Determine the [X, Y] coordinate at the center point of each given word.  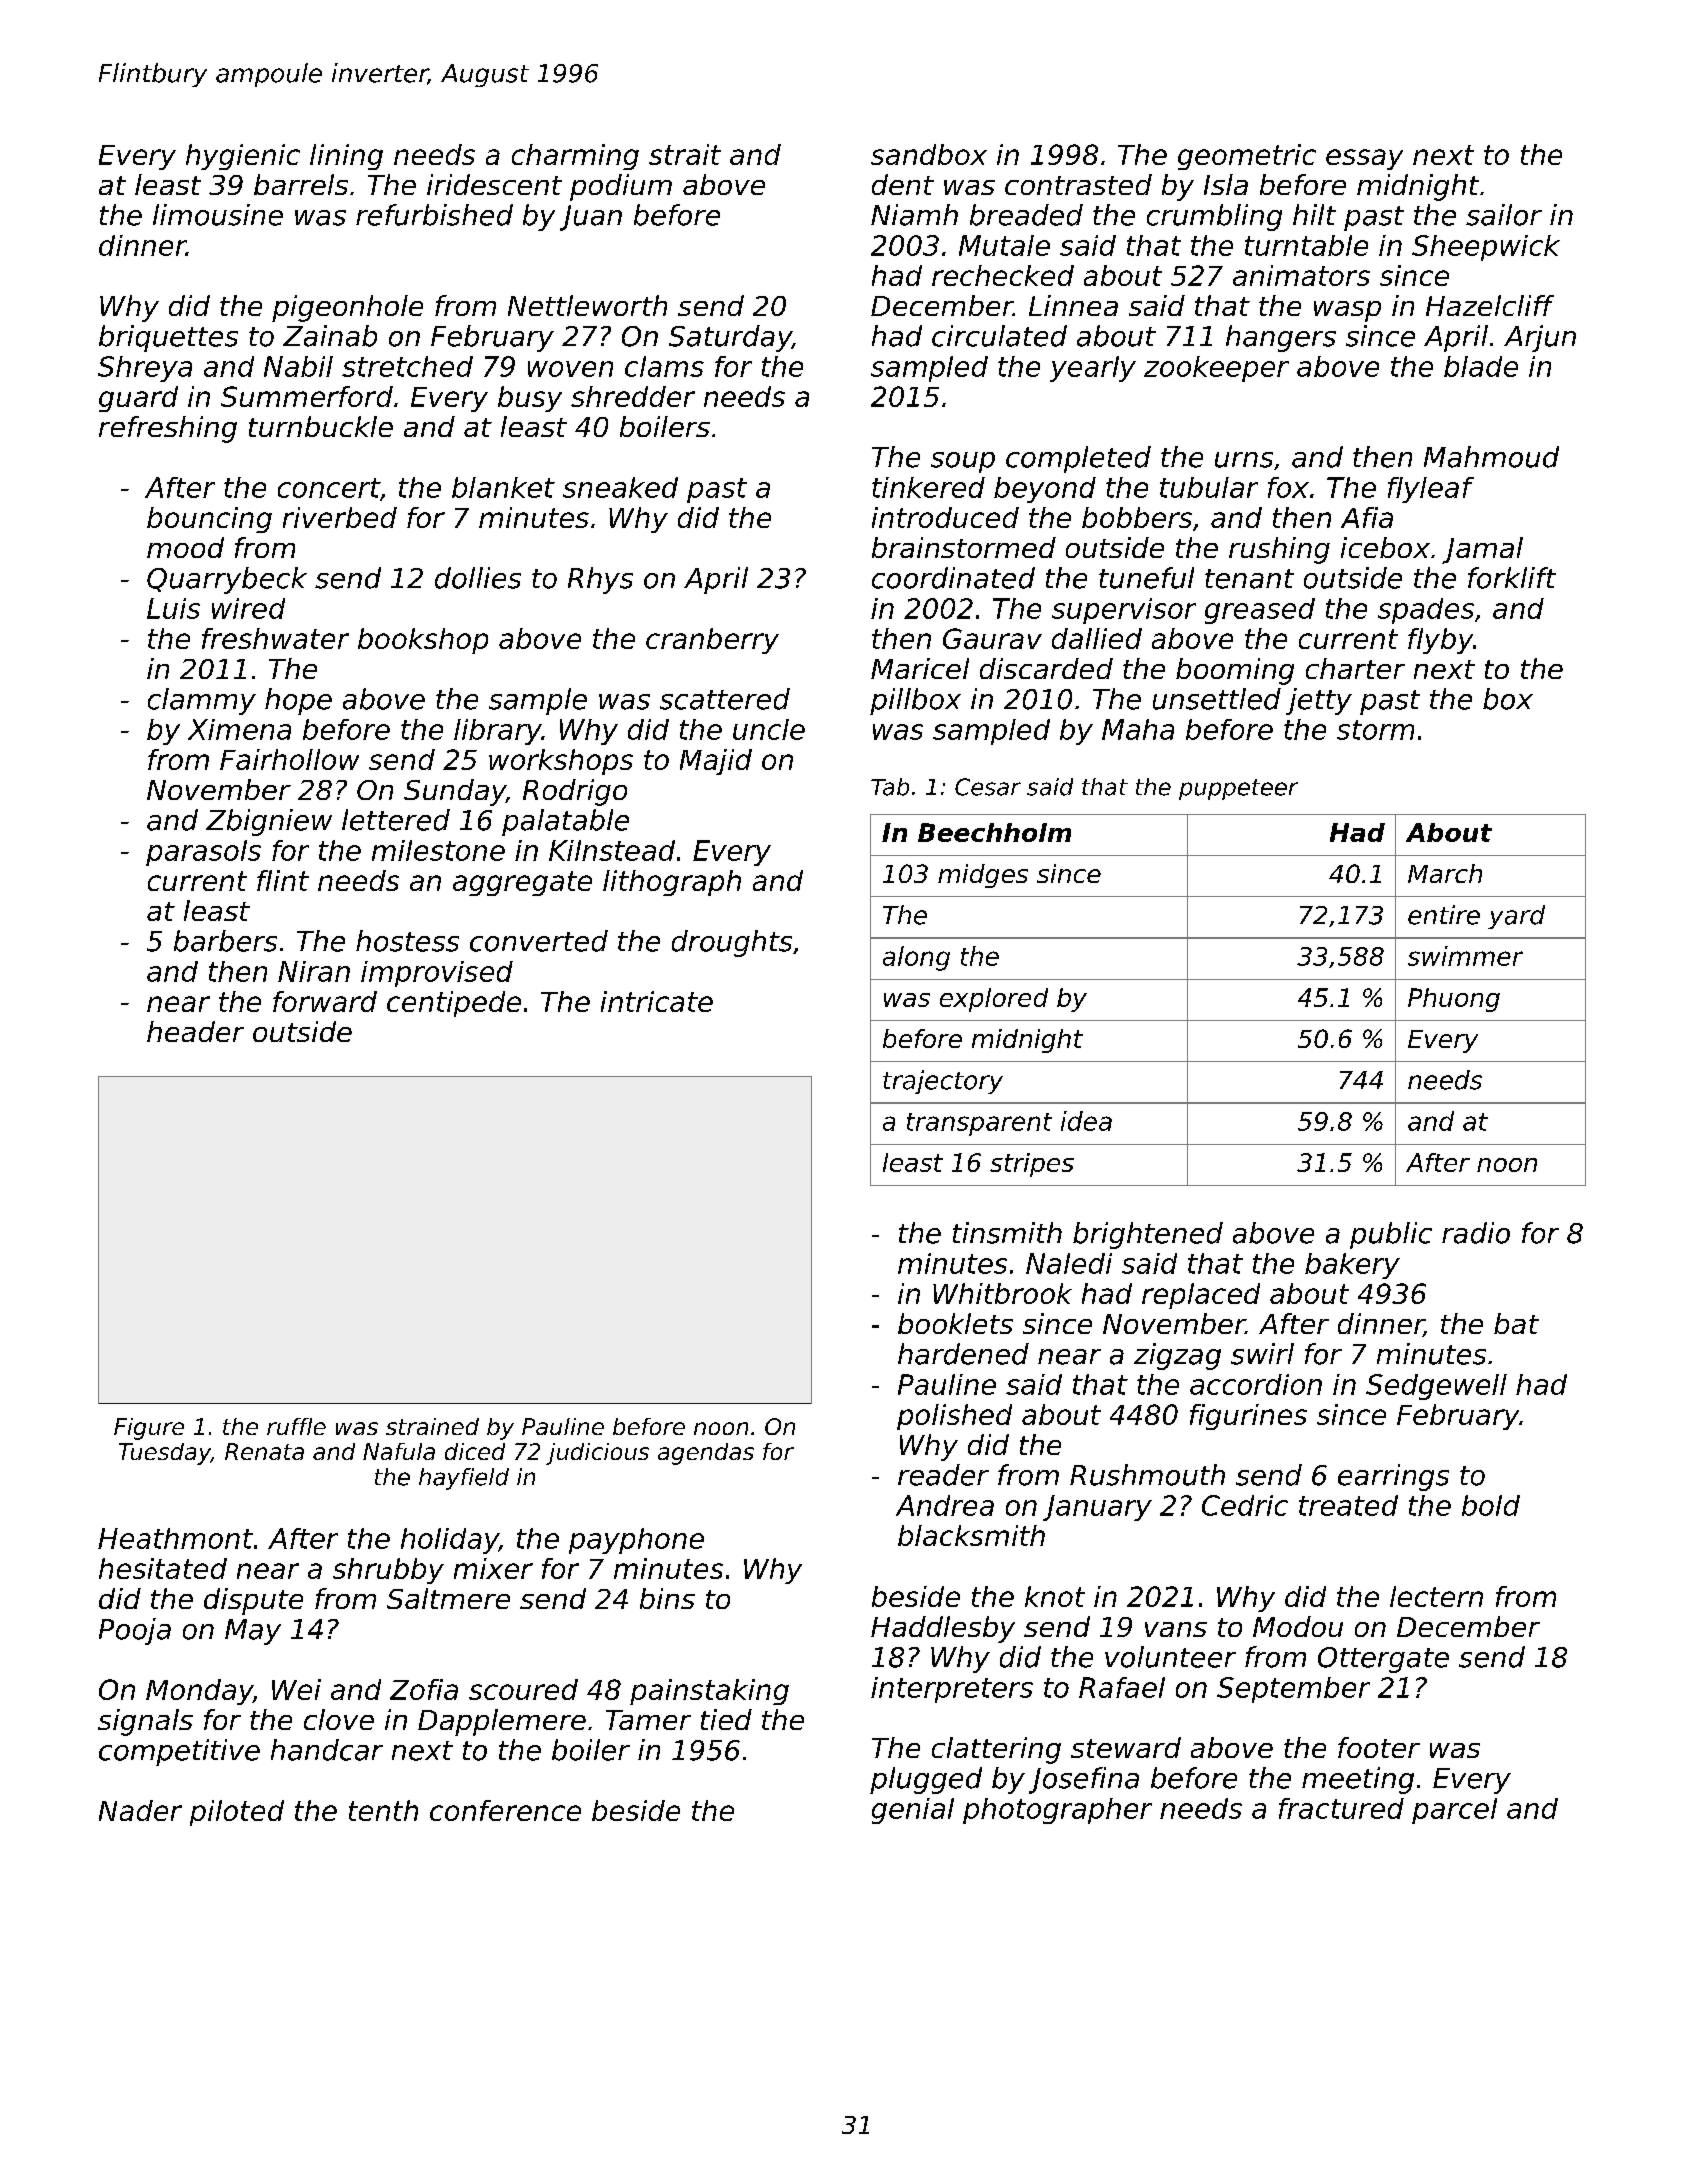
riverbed [340, 517]
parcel [1454, 1811]
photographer [1057, 1811]
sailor [1504, 215]
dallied [1097, 638]
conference [505, 1810]
